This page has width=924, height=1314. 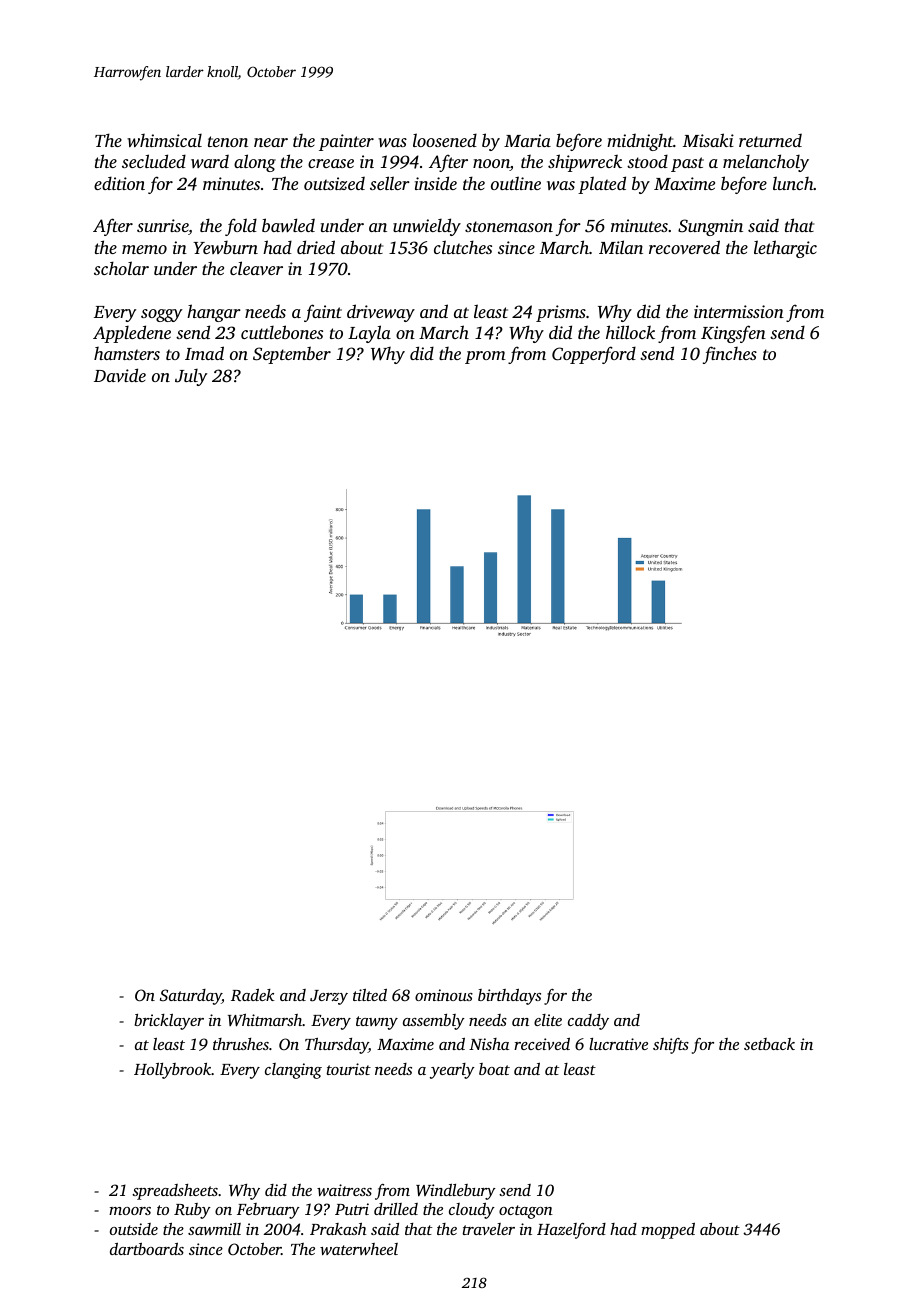 What do you see at coordinates (253, 994) in the page?
I see `Radek` at bounding box center [253, 994].
